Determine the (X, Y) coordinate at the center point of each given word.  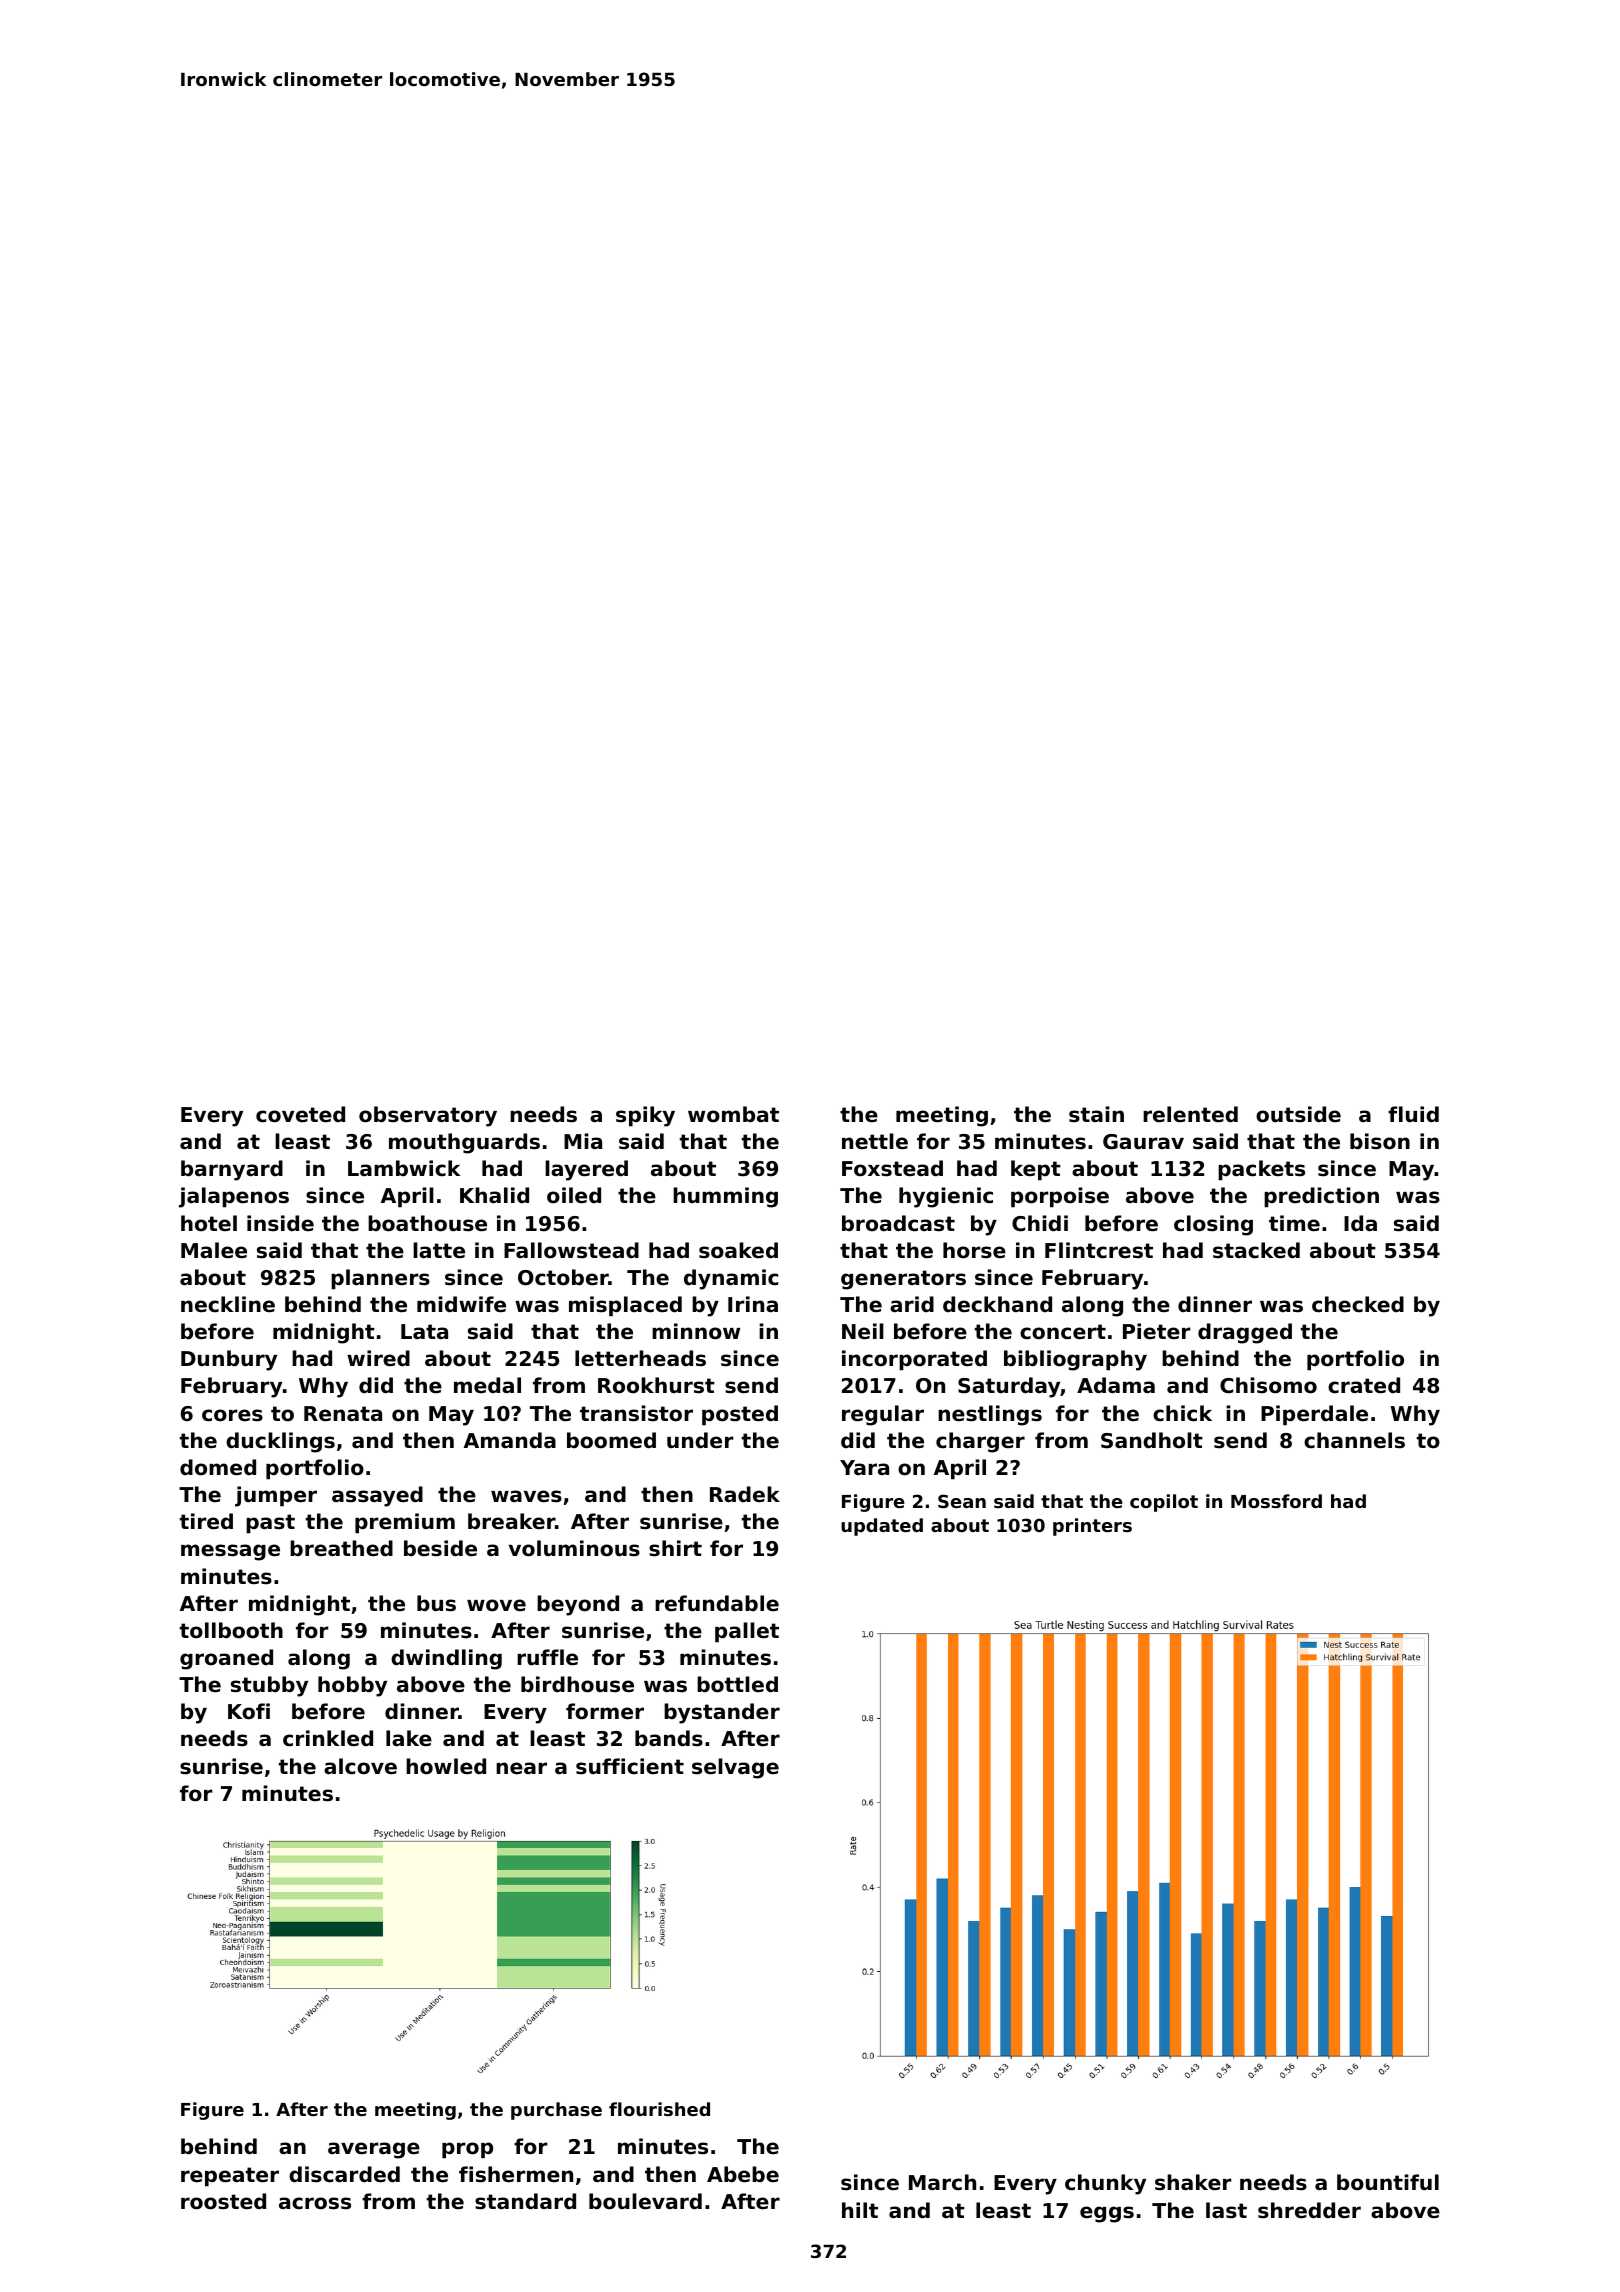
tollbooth (231, 1630)
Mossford (1276, 1501)
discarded (344, 2174)
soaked (738, 1250)
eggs (1107, 2214)
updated (882, 1527)
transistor (636, 1413)
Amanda (510, 1440)
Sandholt (1152, 1440)
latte (439, 1250)
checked (1358, 1304)
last (1226, 2210)
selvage (735, 1768)
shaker (1193, 2182)
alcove (360, 1766)
